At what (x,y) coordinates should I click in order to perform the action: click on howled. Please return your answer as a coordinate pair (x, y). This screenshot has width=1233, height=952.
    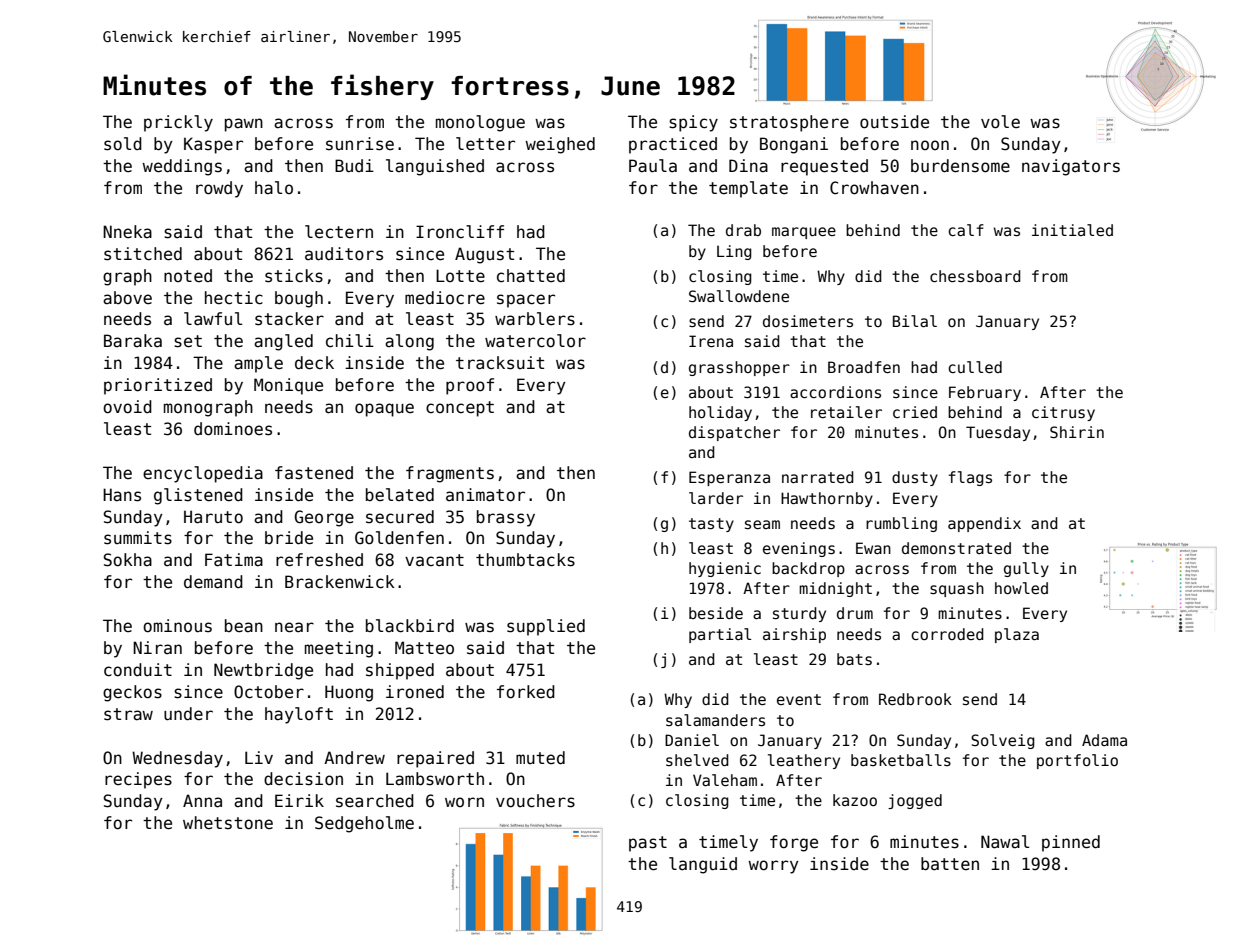
    Looking at the image, I should click on (1021, 588).
